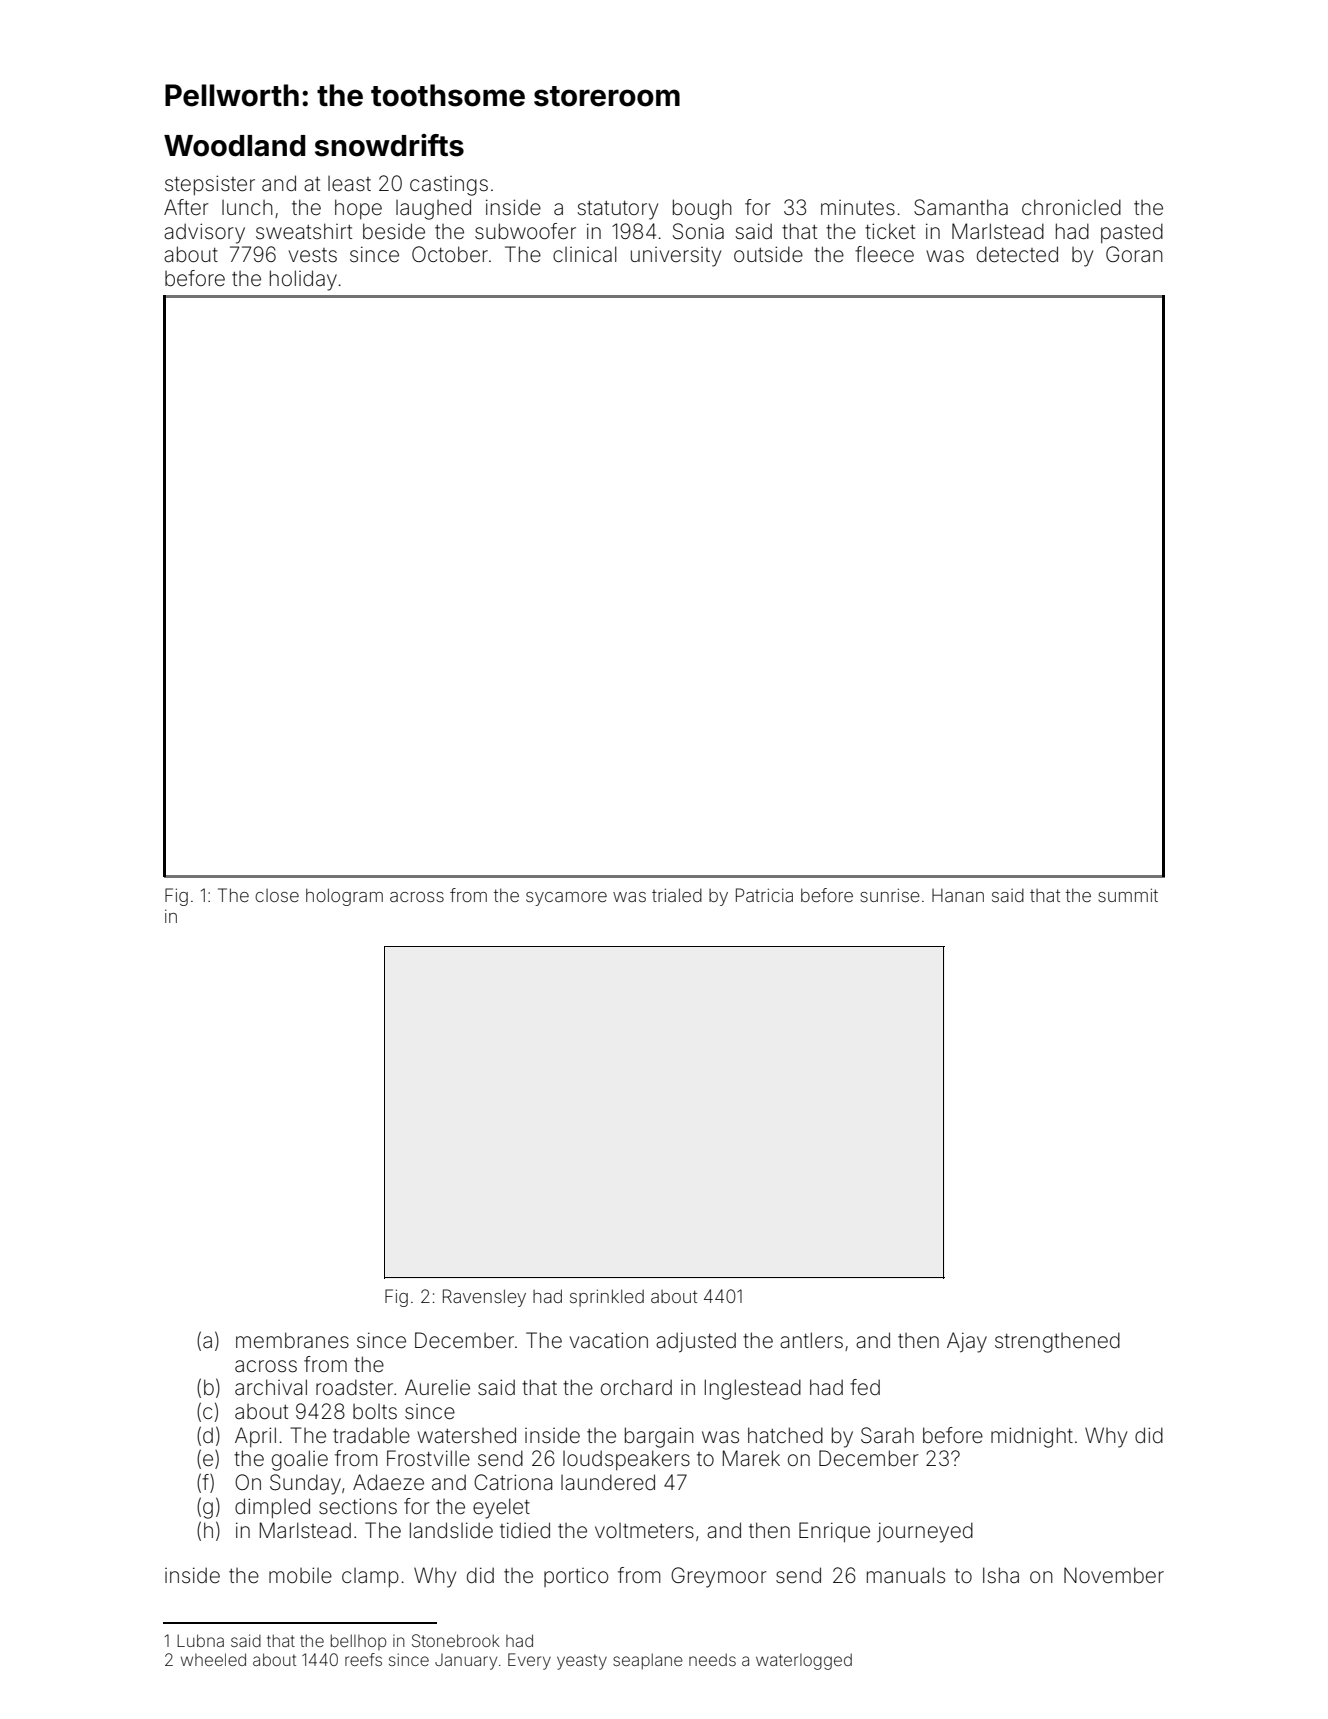  What do you see at coordinates (1134, 254) in the page?
I see `Goran` at bounding box center [1134, 254].
